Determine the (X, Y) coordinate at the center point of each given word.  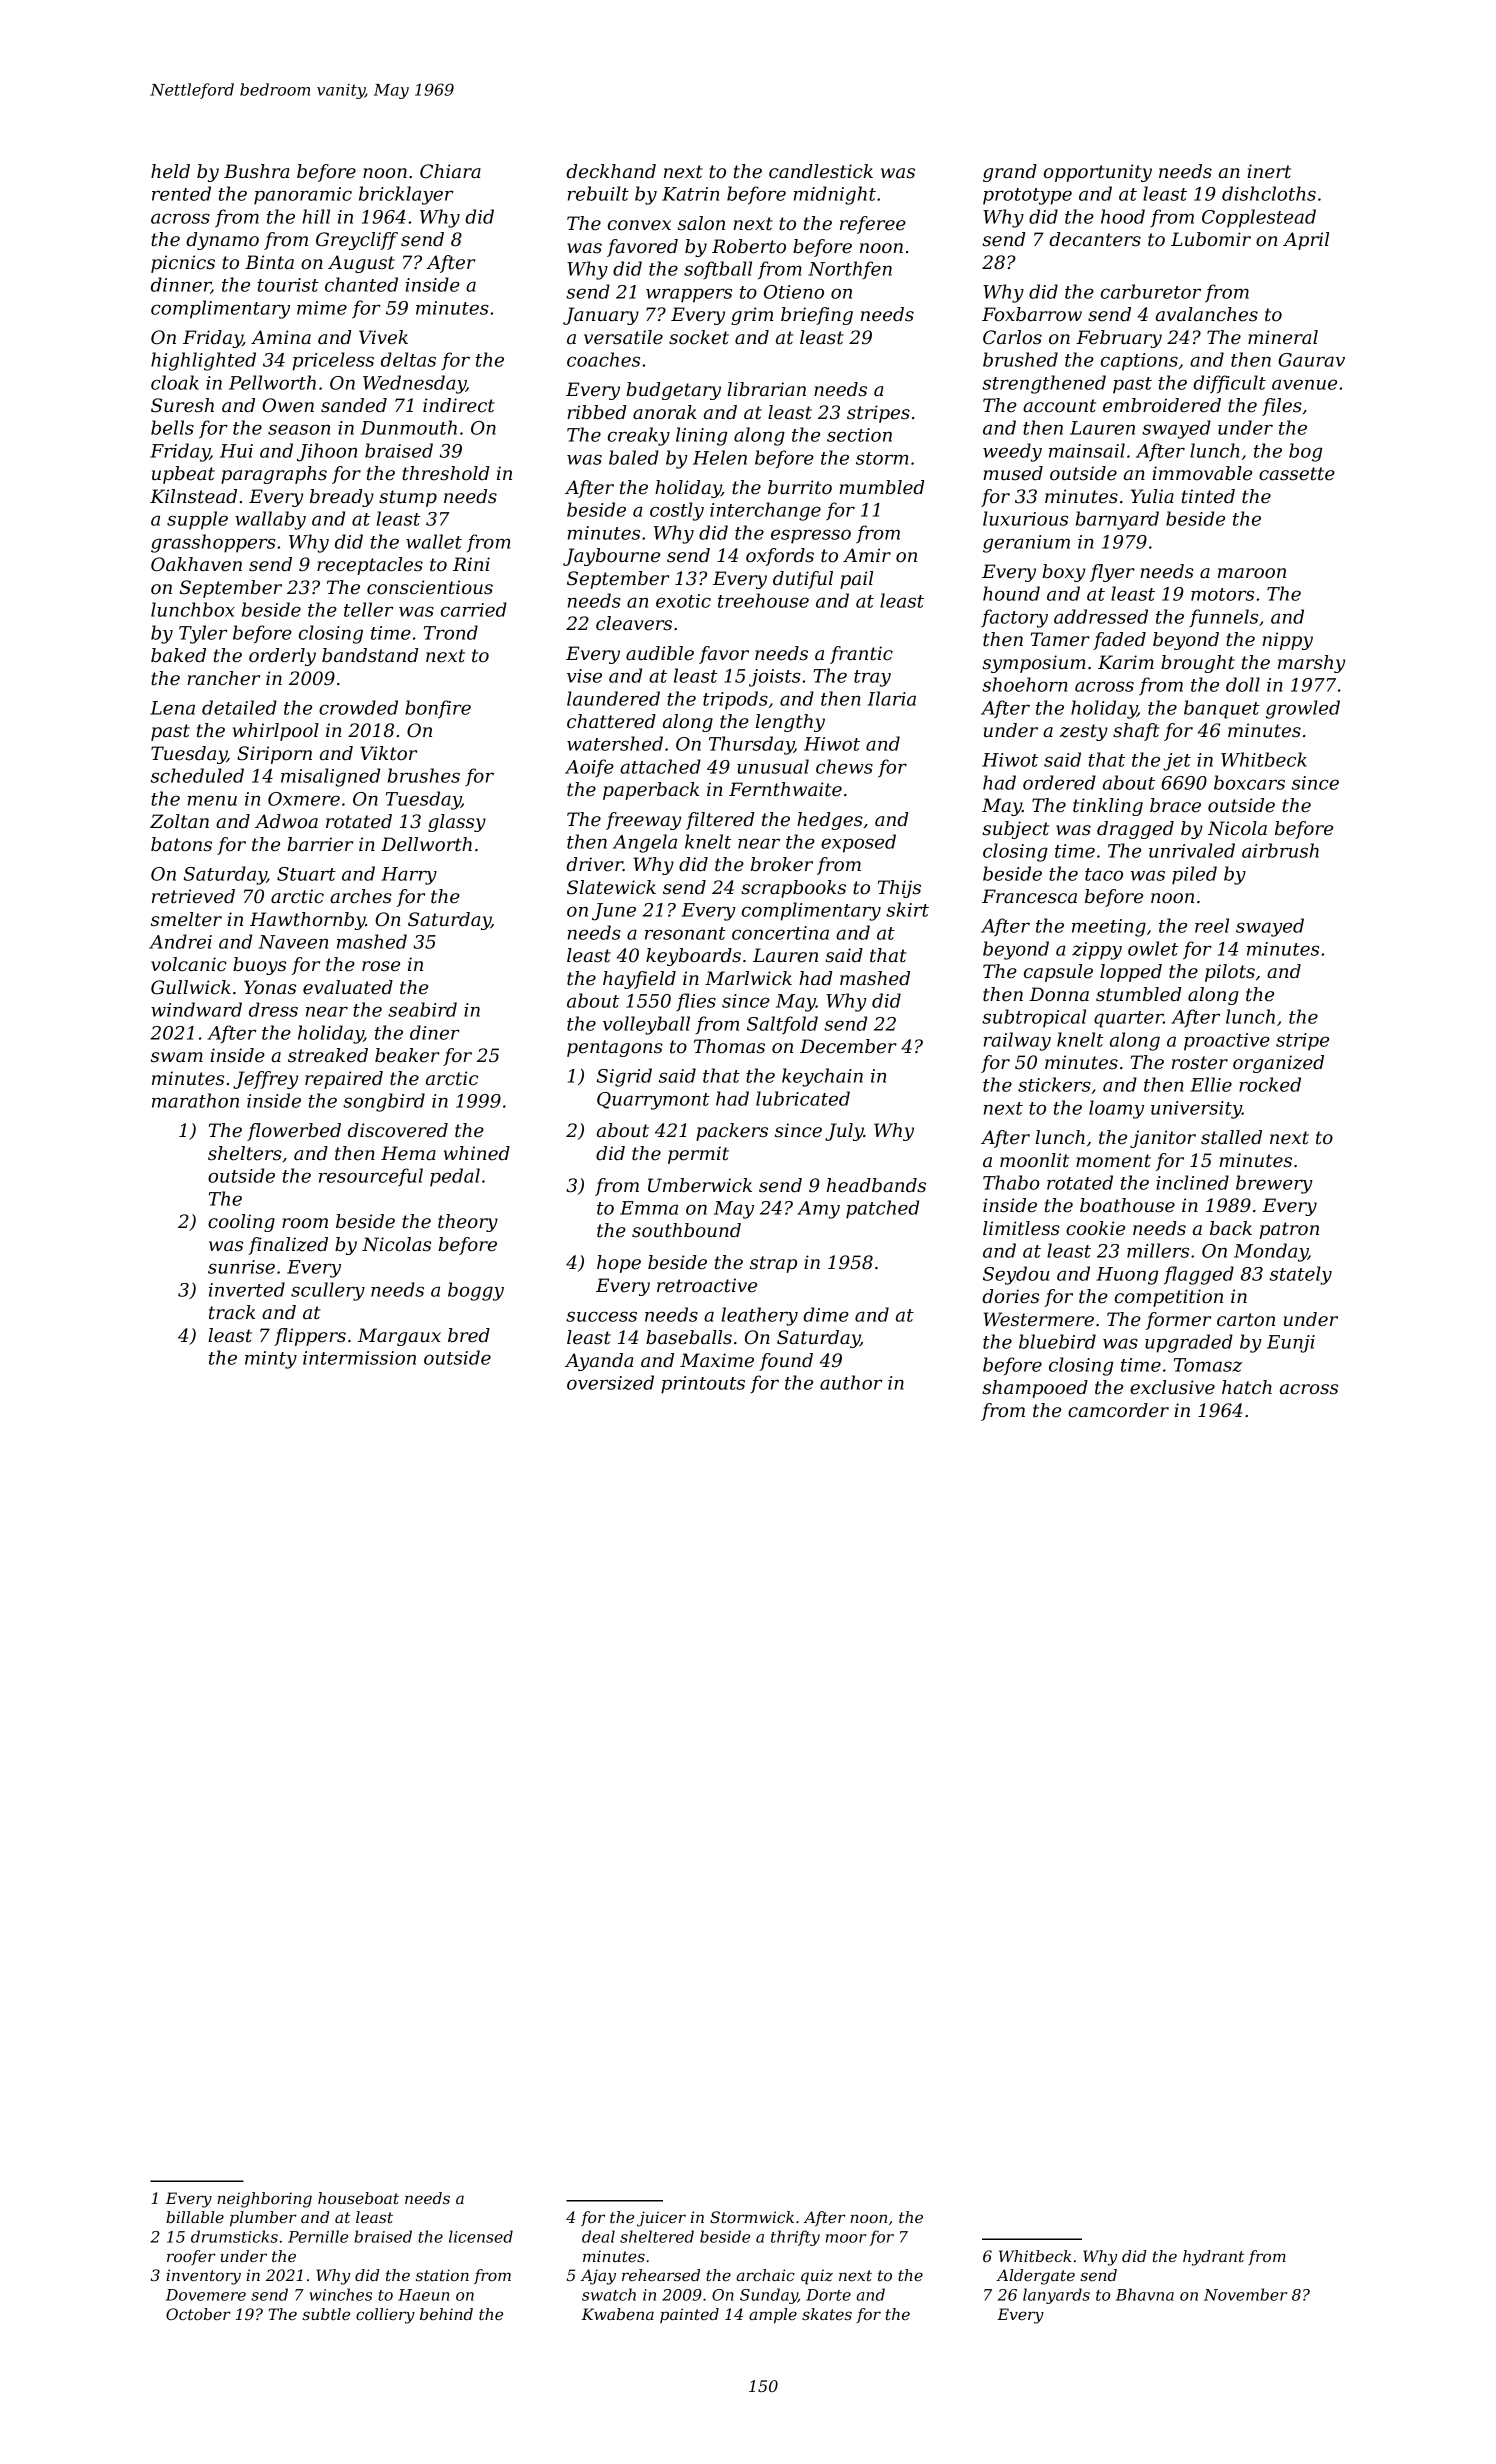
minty (271, 1360)
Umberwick (700, 1185)
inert (1269, 171)
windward (196, 1009)
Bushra (256, 171)
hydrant (1213, 2258)
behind (446, 2314)
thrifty (795, 2238)
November (1245, 2294)
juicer (661, 2219)
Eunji (1291, 1344)
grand (1010, 173)
